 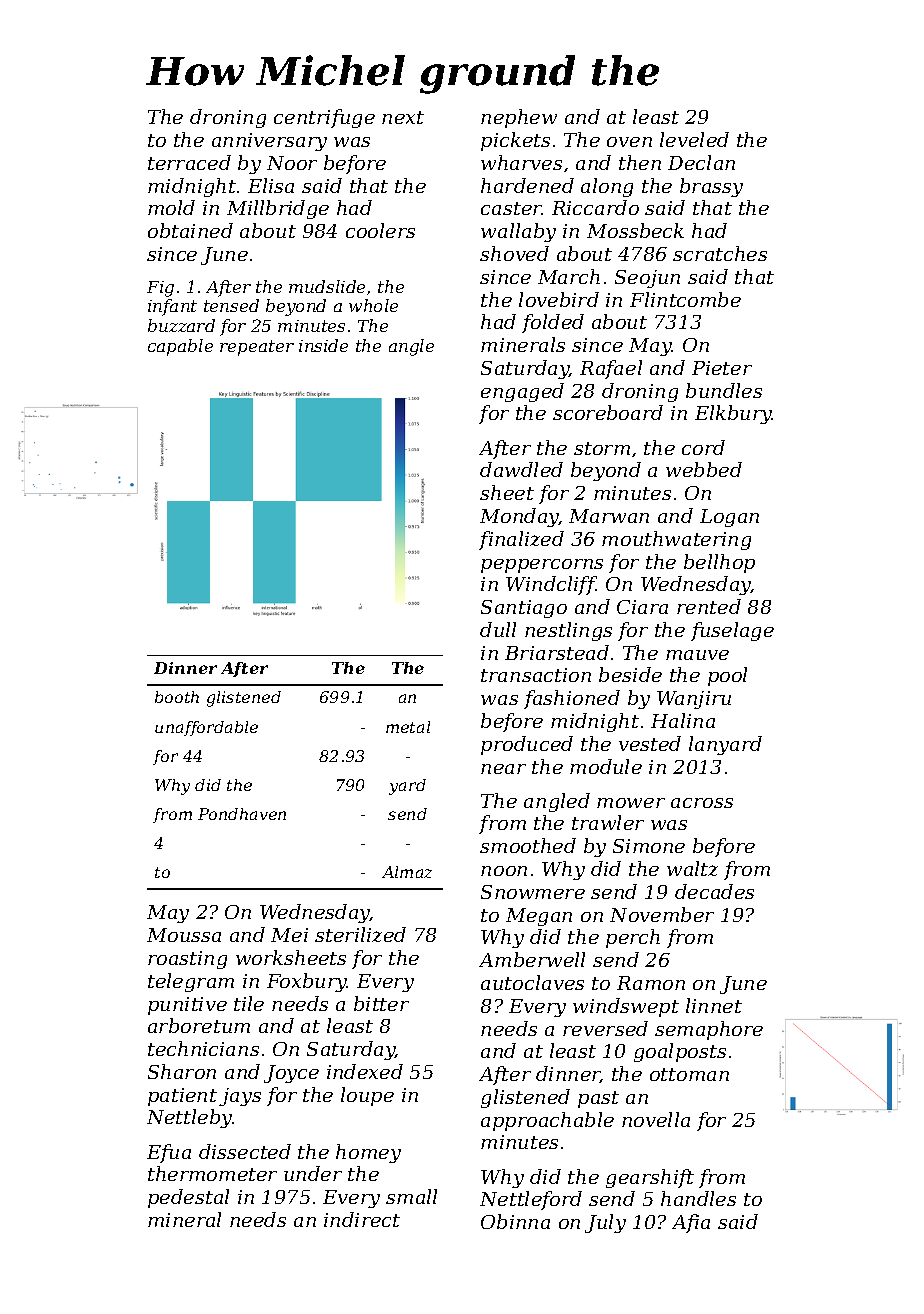 I want to click on booth, so click(x=177, y=697).
